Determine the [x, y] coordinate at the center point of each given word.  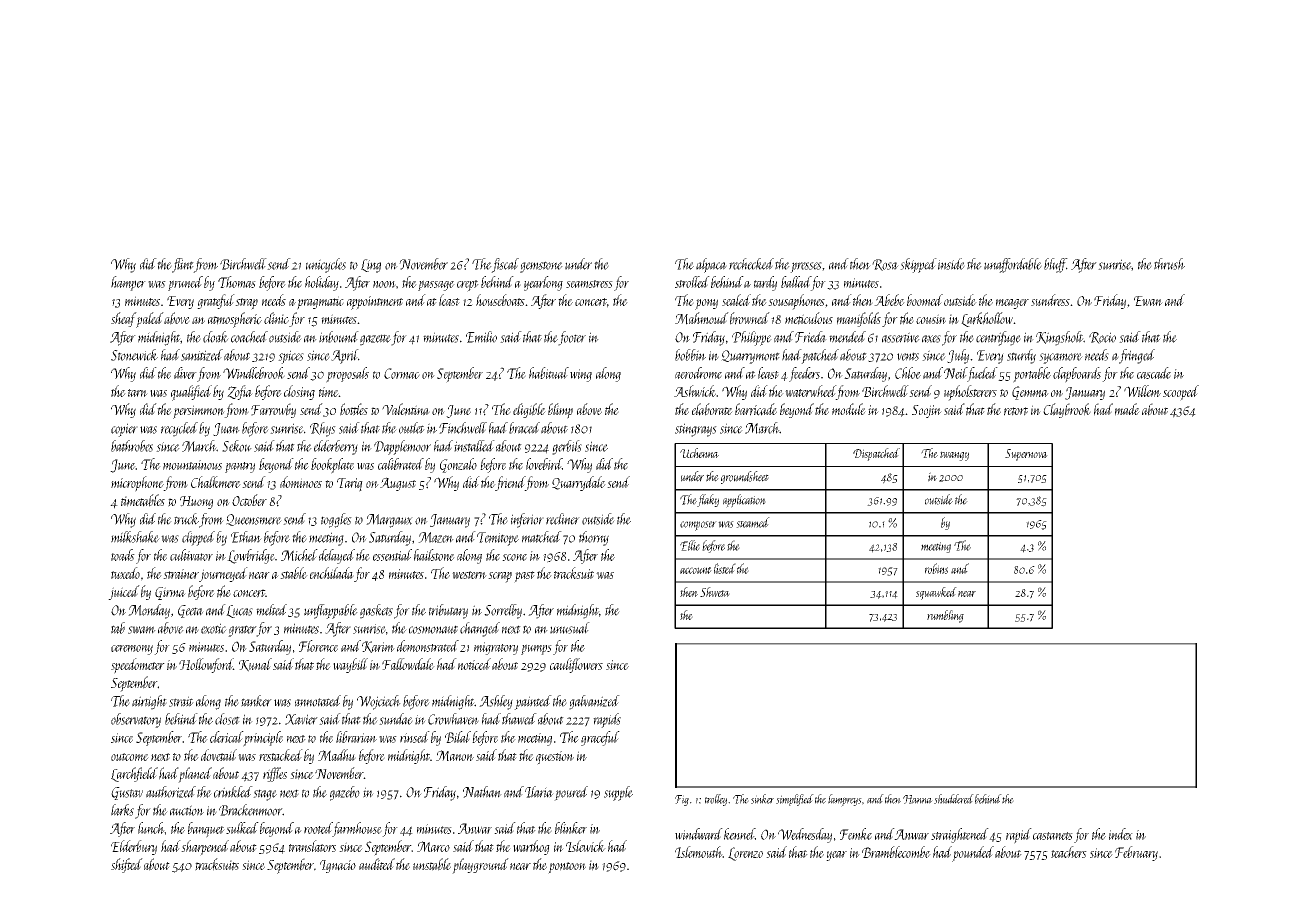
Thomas [237, 282]
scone [514, 557]
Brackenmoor [250, 810]
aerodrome [698, 373]
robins [936, 568]
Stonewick [134, 355]
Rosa [885, 265]
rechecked [751, 264]
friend [510, 483]
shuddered [954, 799]
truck [186, 519]
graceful [600, 738]
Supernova [1026, 455]
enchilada [332, 573]
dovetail [219, 755]
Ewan [1148, 301]
